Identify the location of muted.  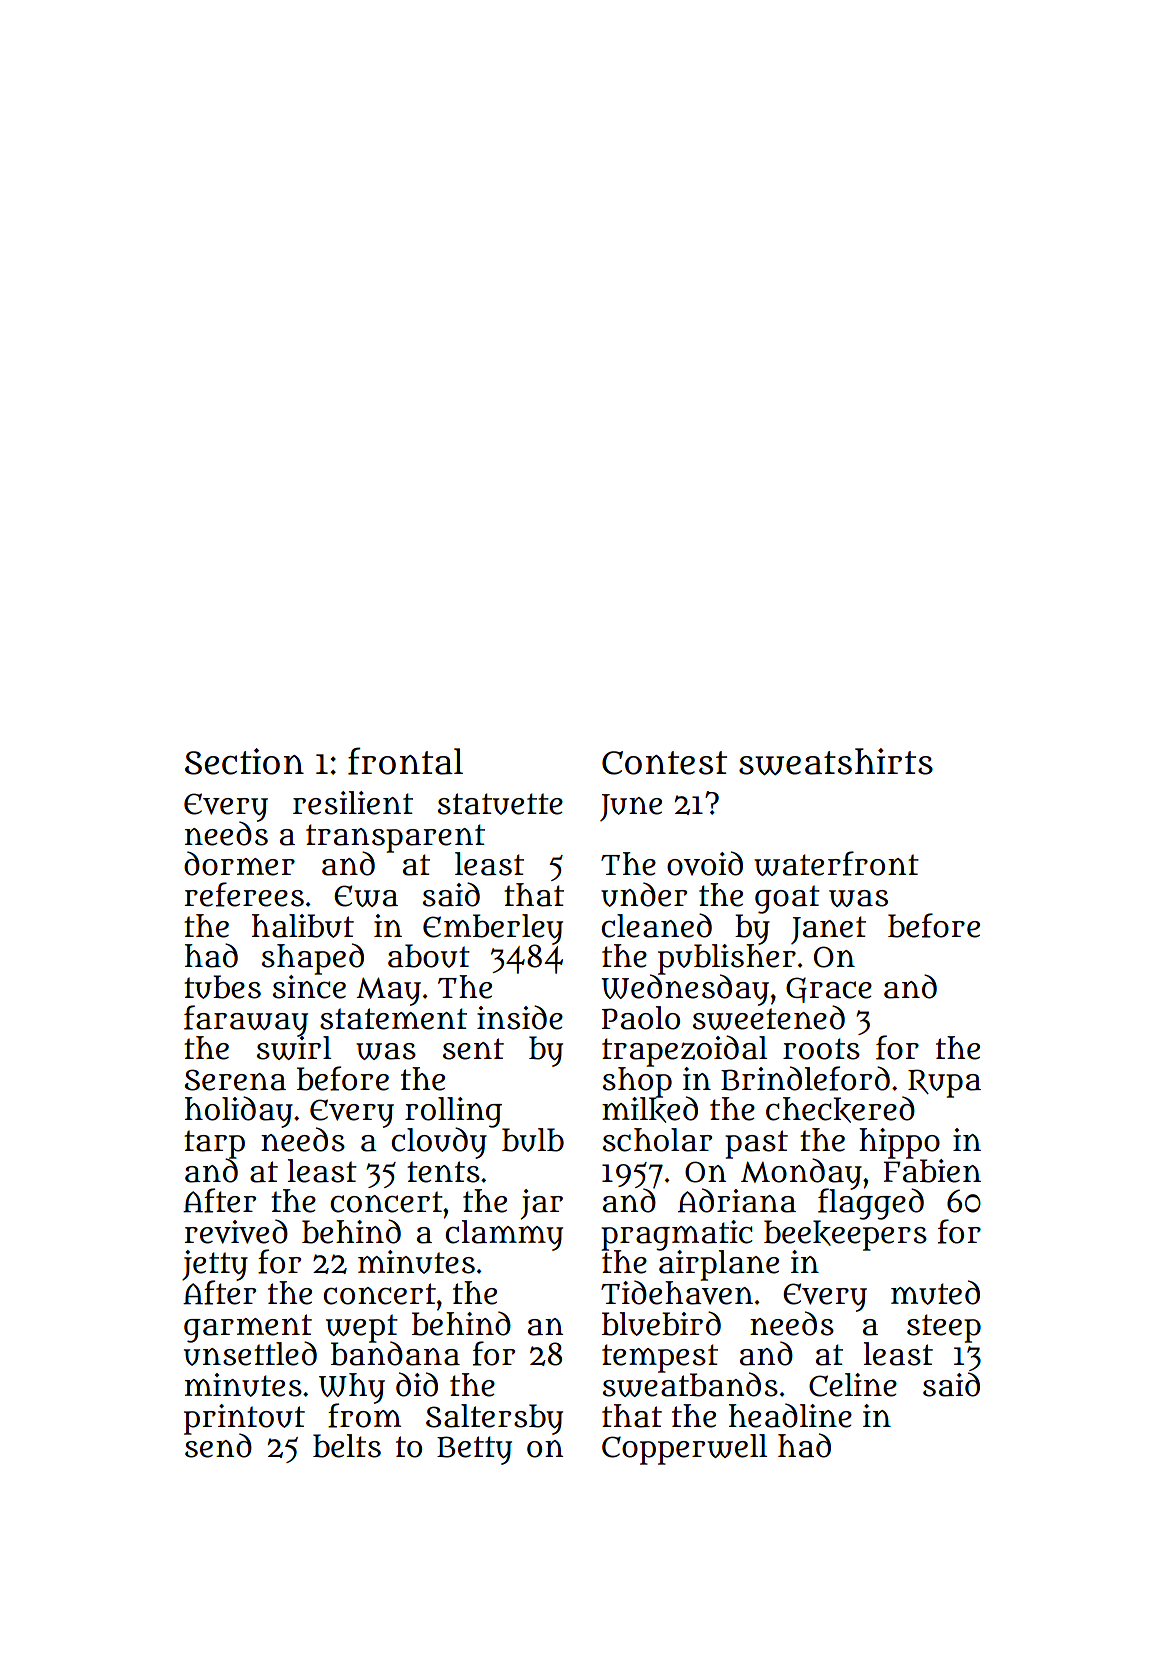
(935, 1292).
